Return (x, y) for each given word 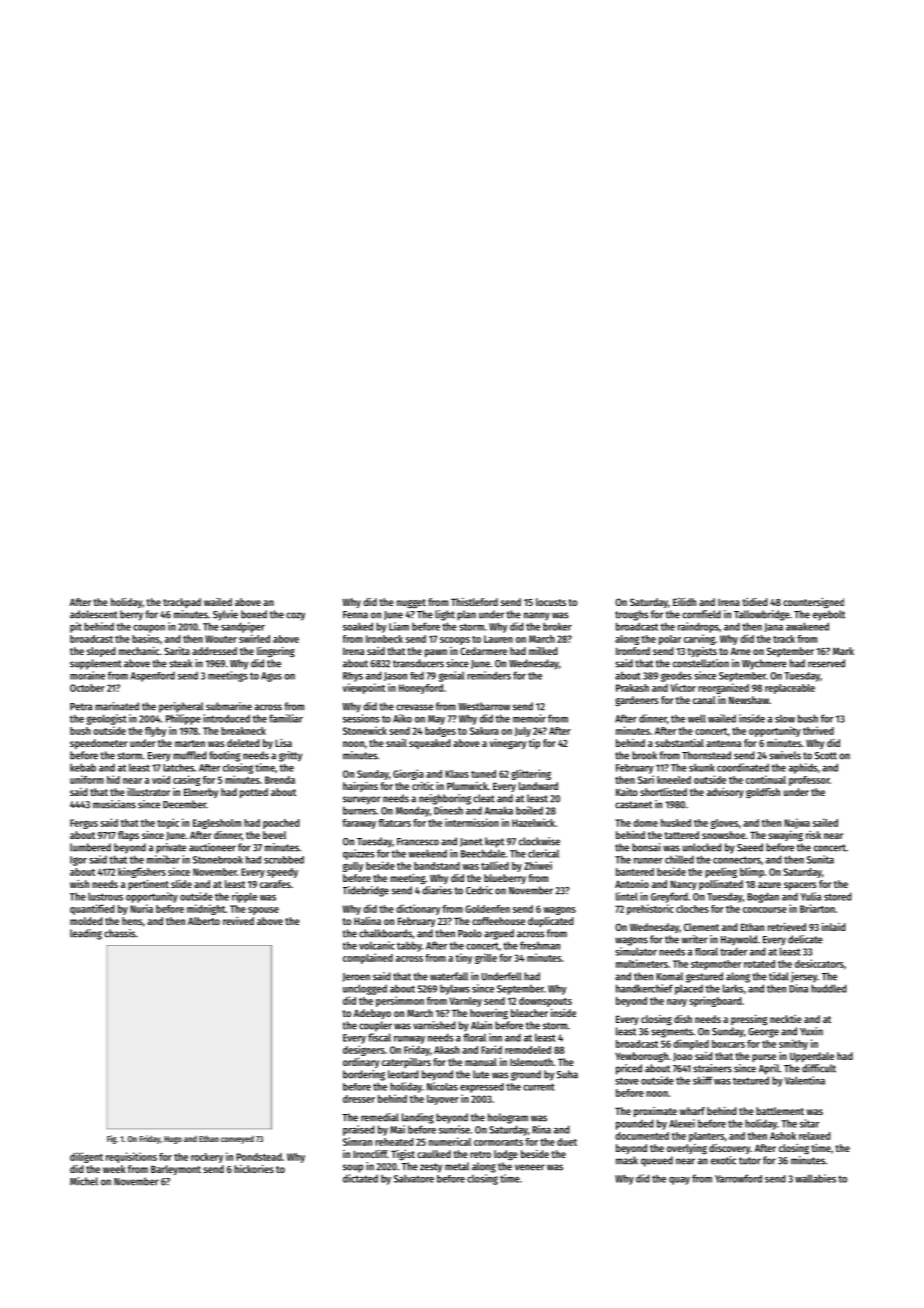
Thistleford (474, 602)
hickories (254, 1169)
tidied (755, 602)
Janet (471, 842)
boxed (254, 614)
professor (809, 781)
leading (86, 934)
